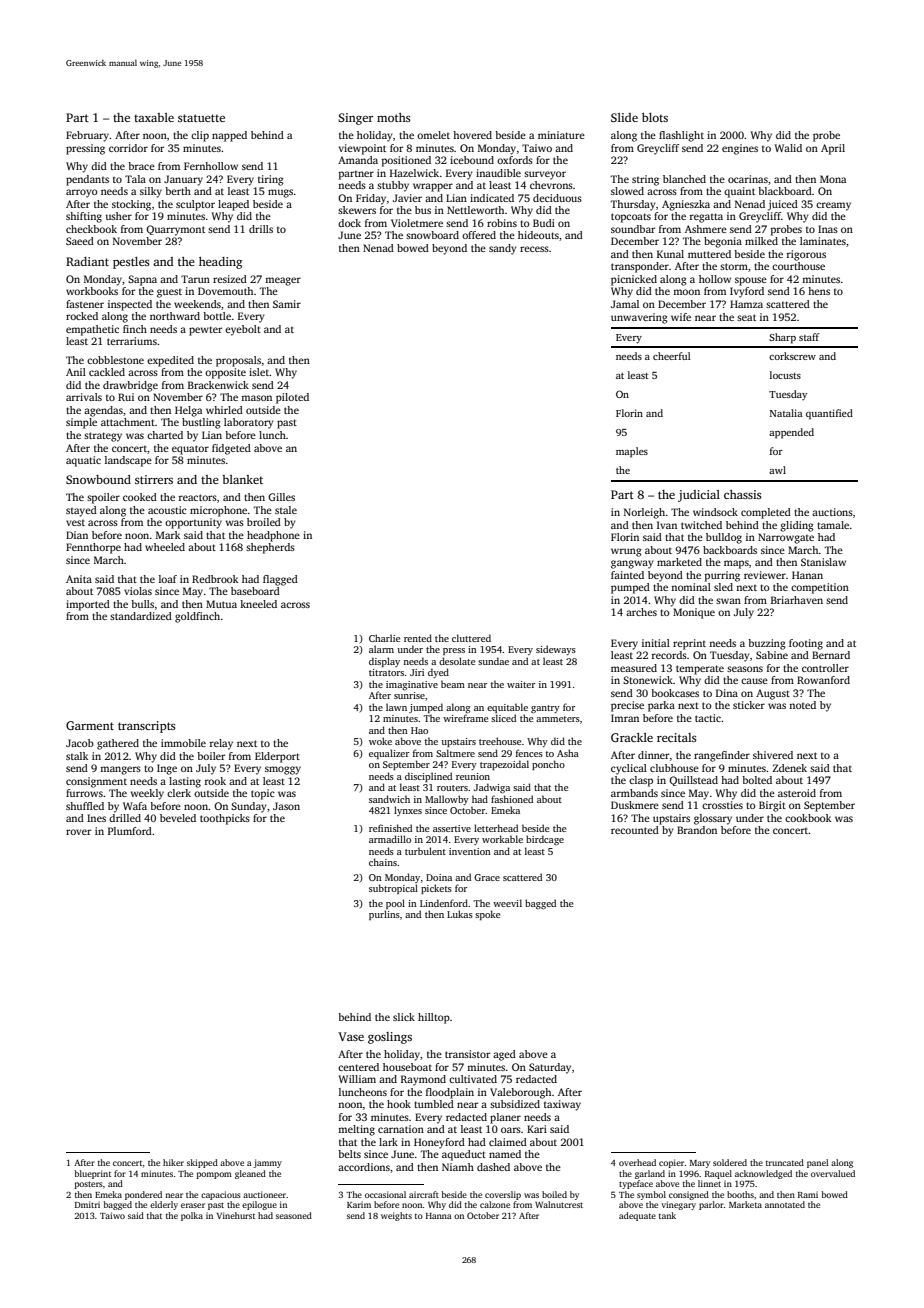  I want to click on statuette, so click(201, 118).
